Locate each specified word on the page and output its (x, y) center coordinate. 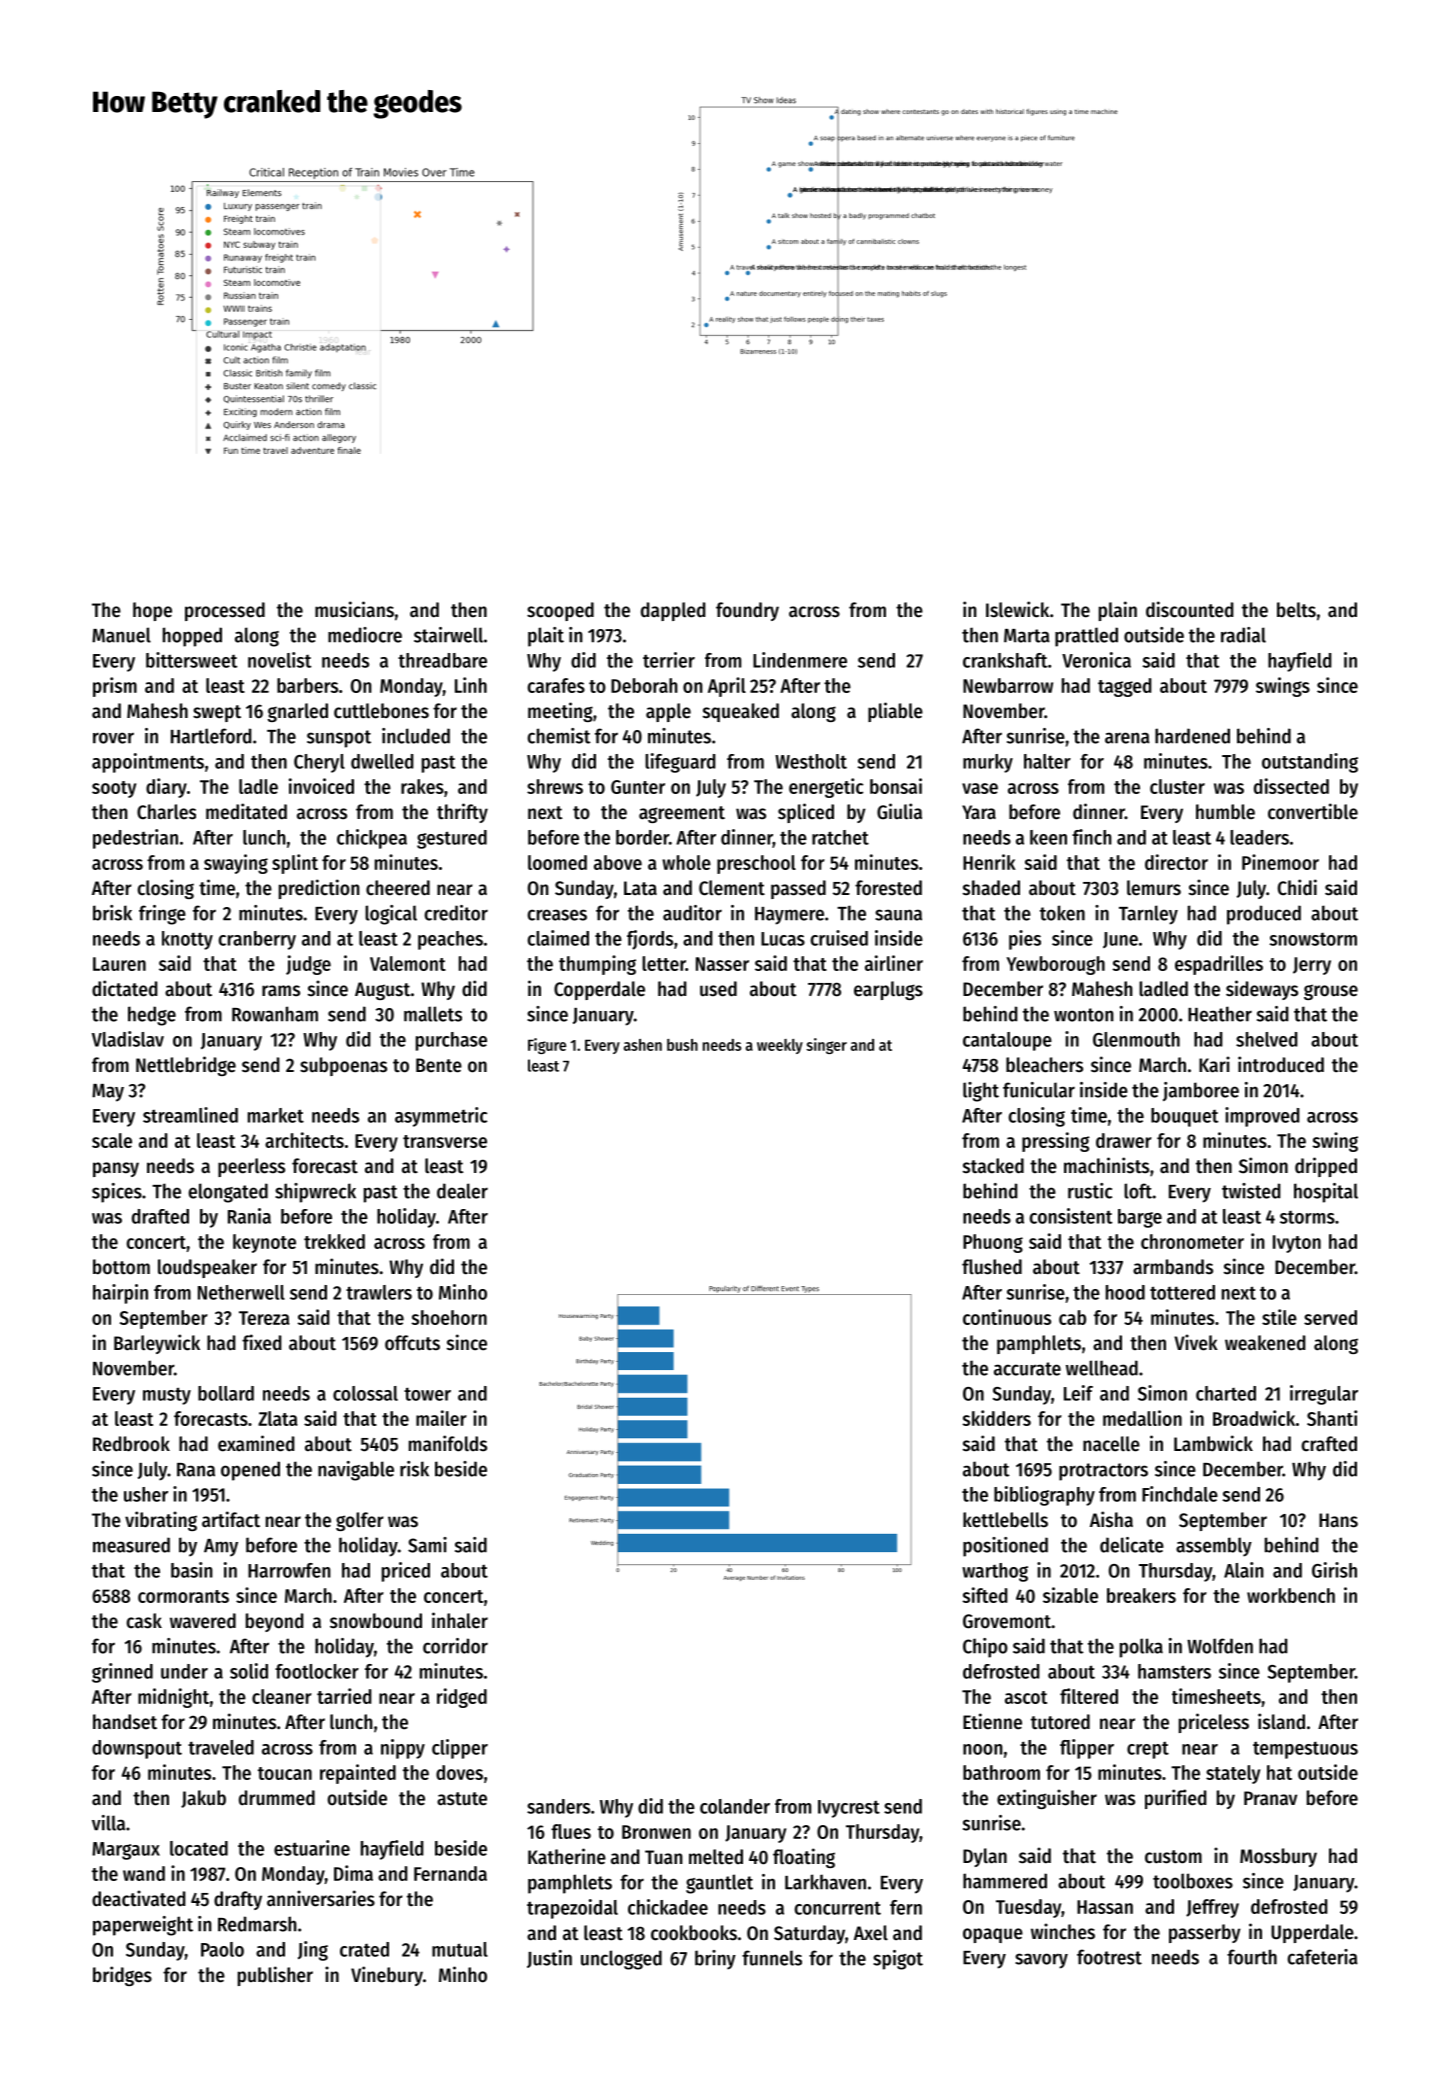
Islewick (1017, 609)
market (276, 1115)
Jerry (1312, 966)
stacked (993, 1166)
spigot (898, 1960)
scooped (560, 611)
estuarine (312, 1848)
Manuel (121, 635)
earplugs (888, 990)
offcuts (412, 1343)
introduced (1281, 1064)
